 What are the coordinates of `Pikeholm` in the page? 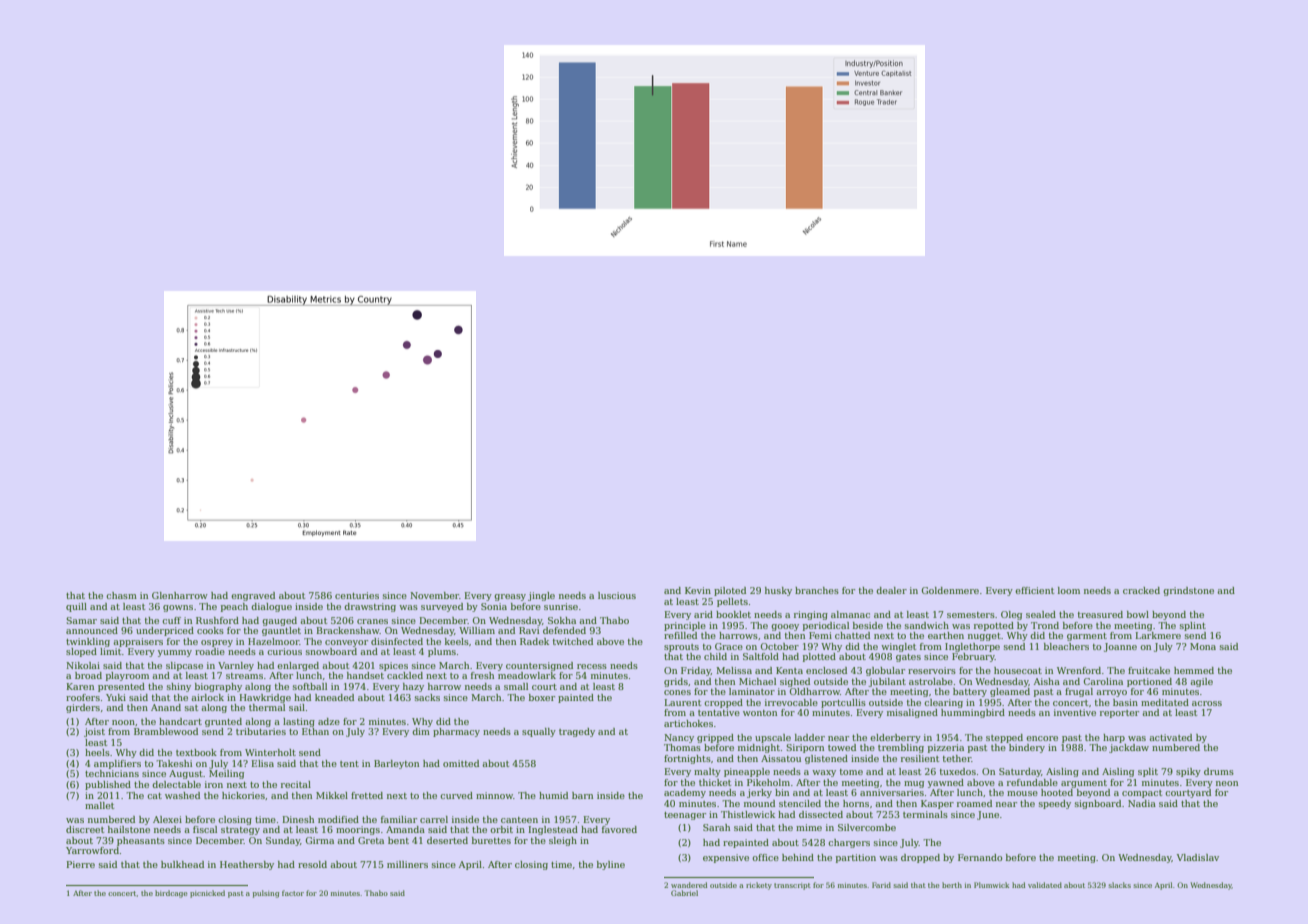 It's located at (768, 782).
